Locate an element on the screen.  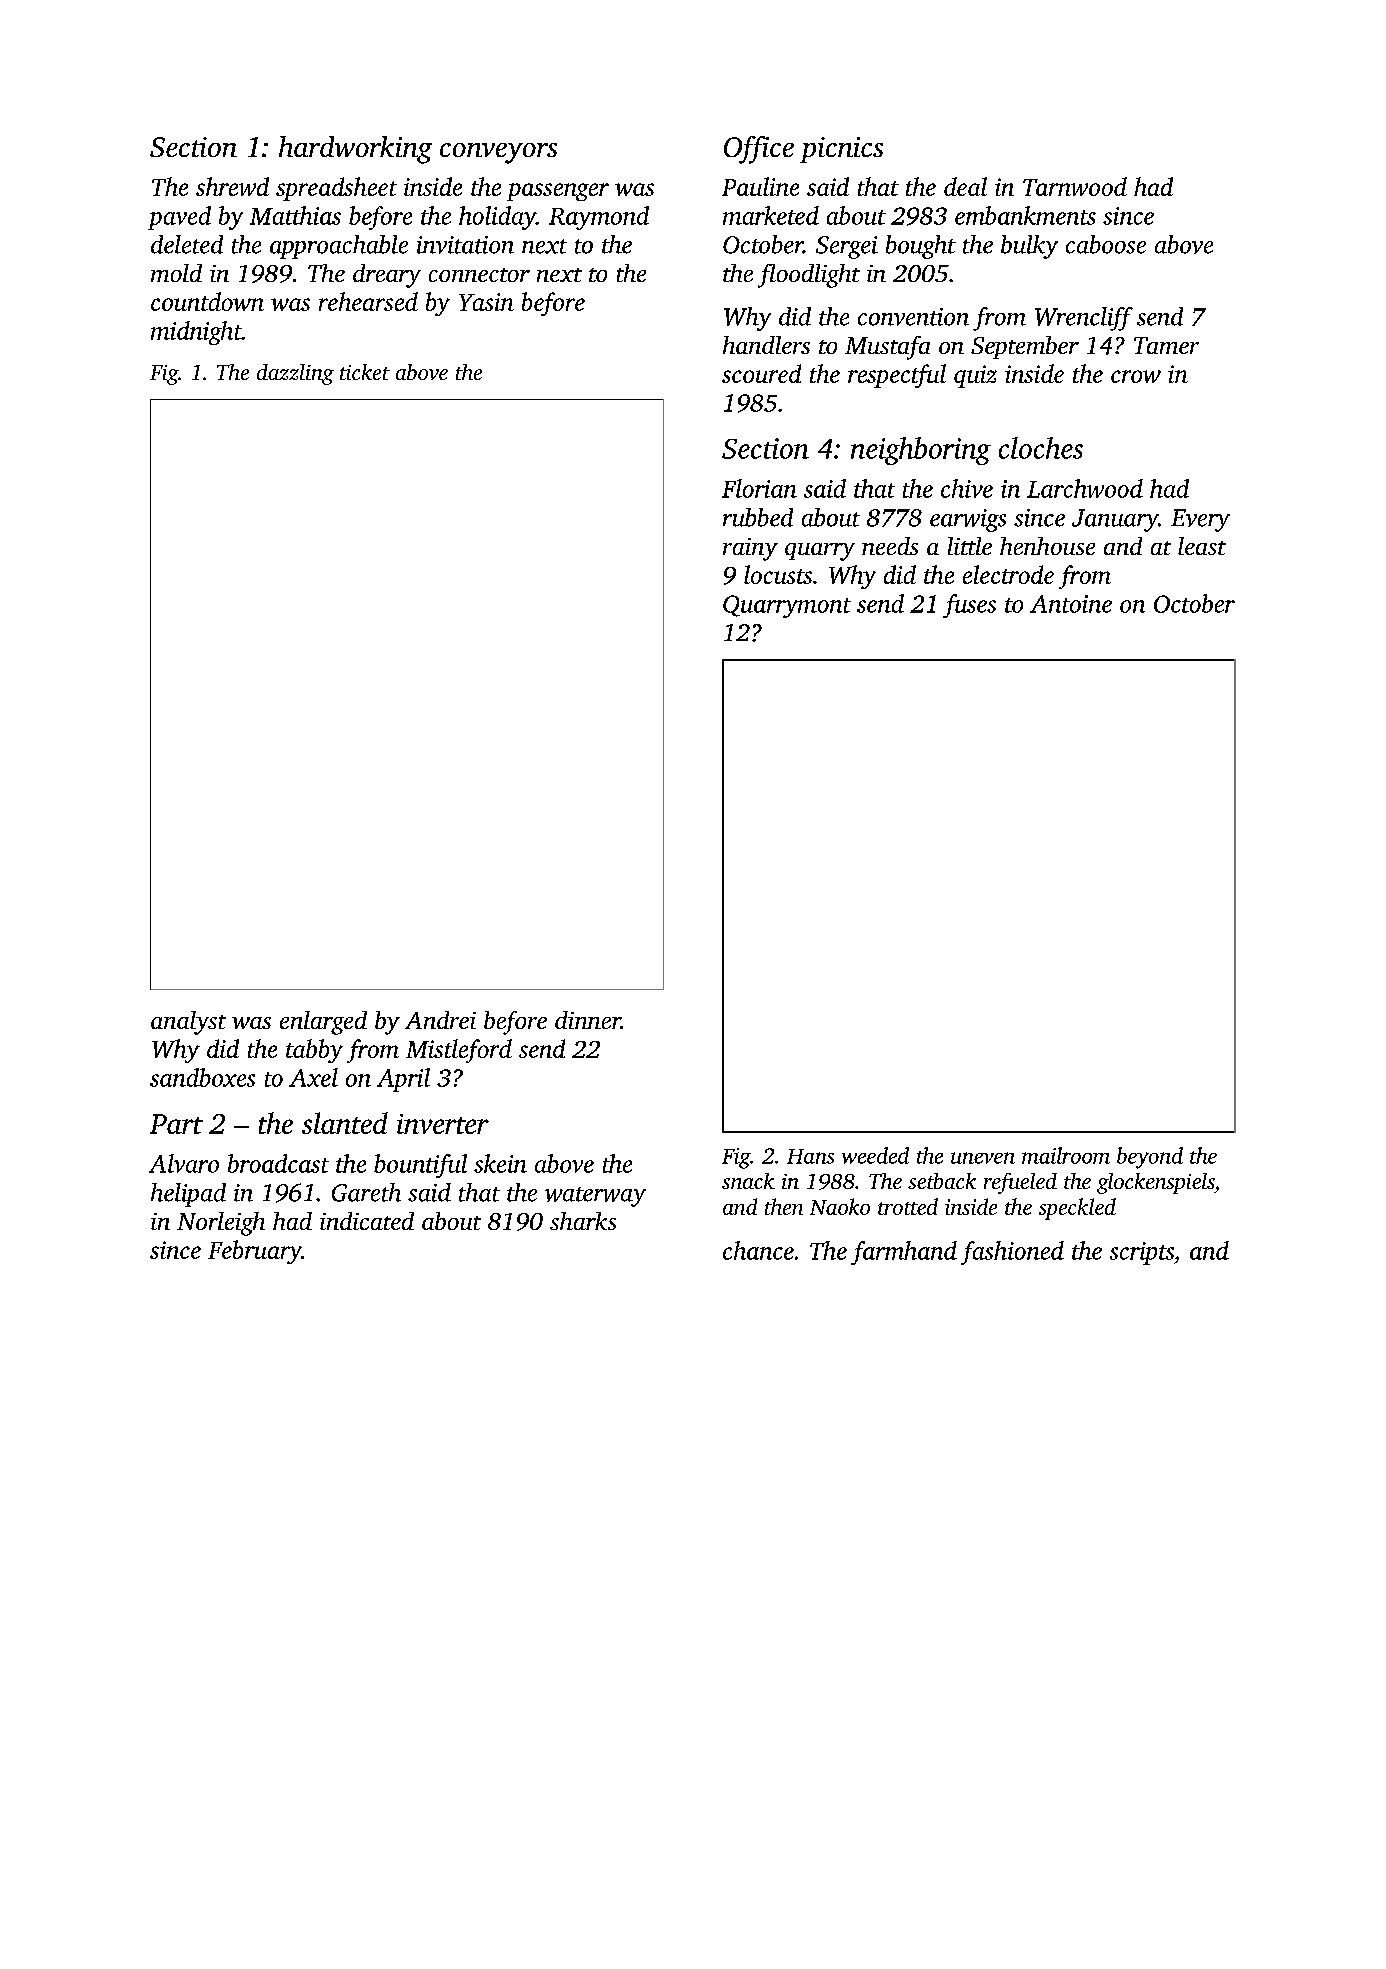
Hans is located at coordinates (810, 1156).
